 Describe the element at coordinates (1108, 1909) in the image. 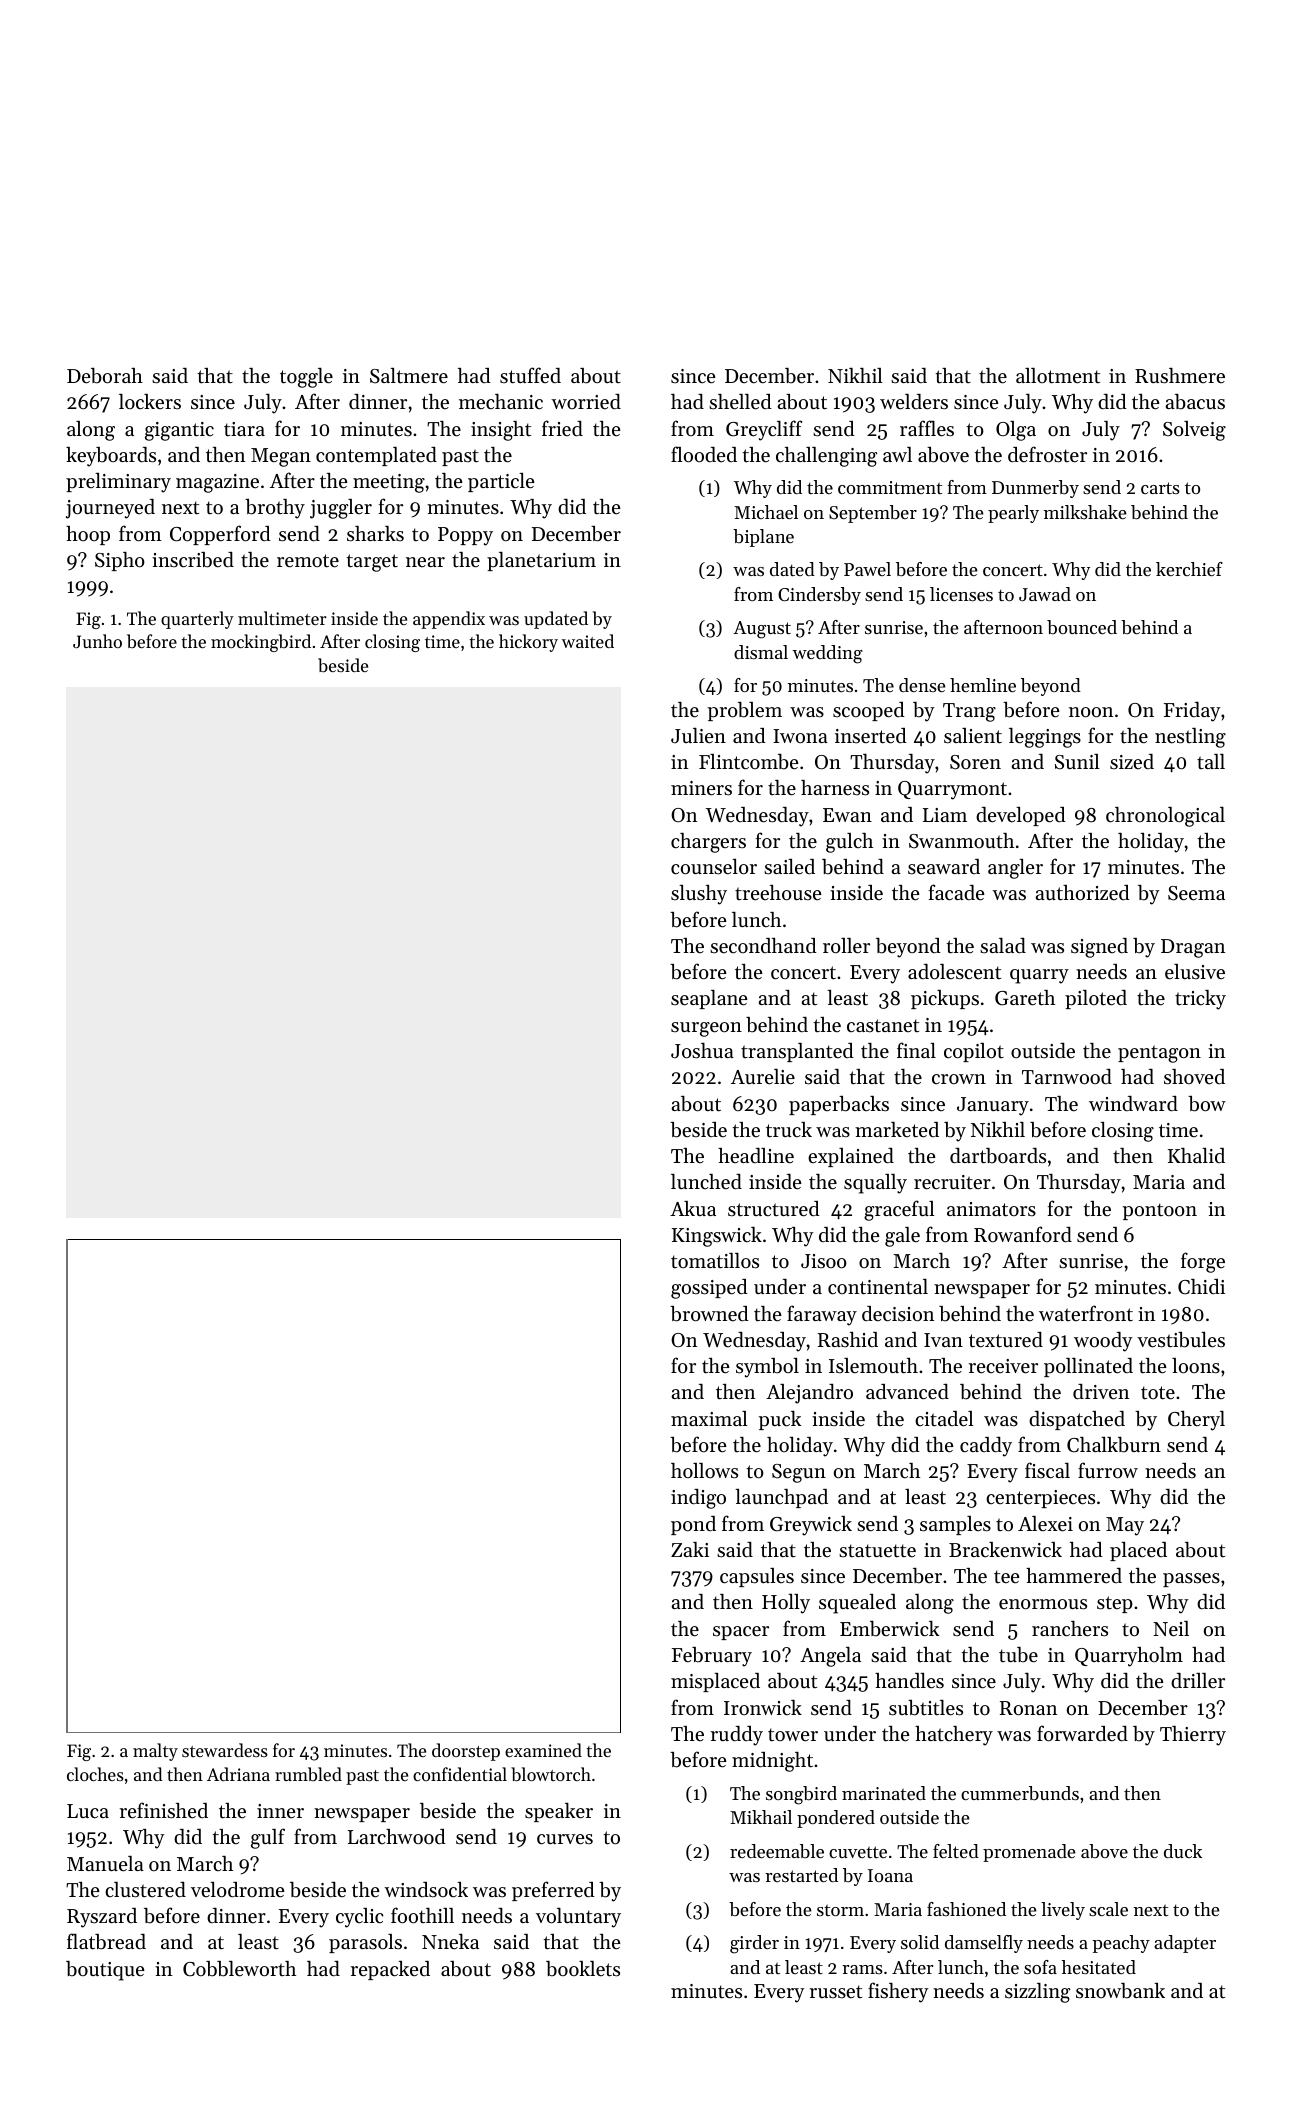

I see `scale` at that location.
